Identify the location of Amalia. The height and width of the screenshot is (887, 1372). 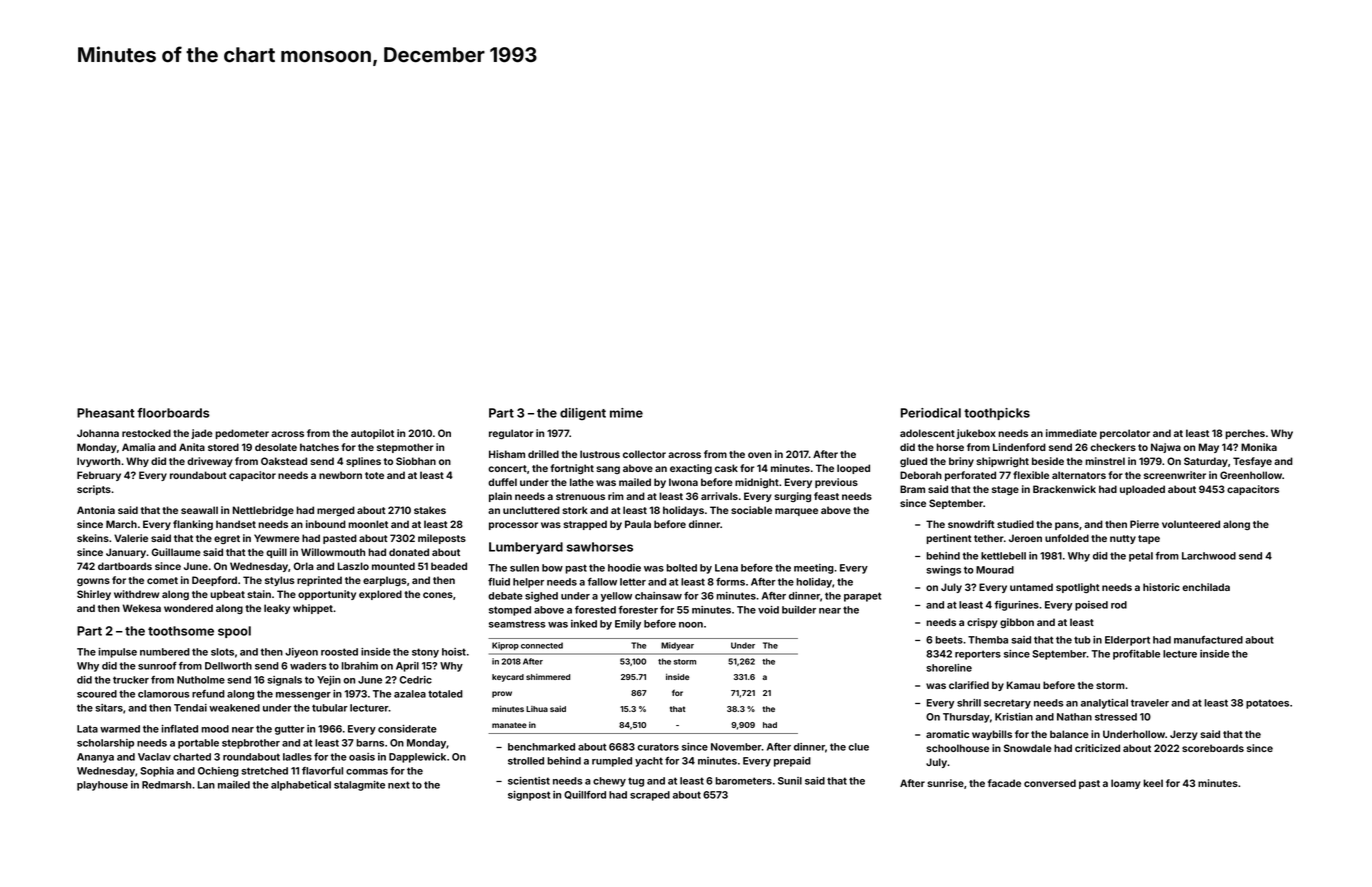
(138, 447).
